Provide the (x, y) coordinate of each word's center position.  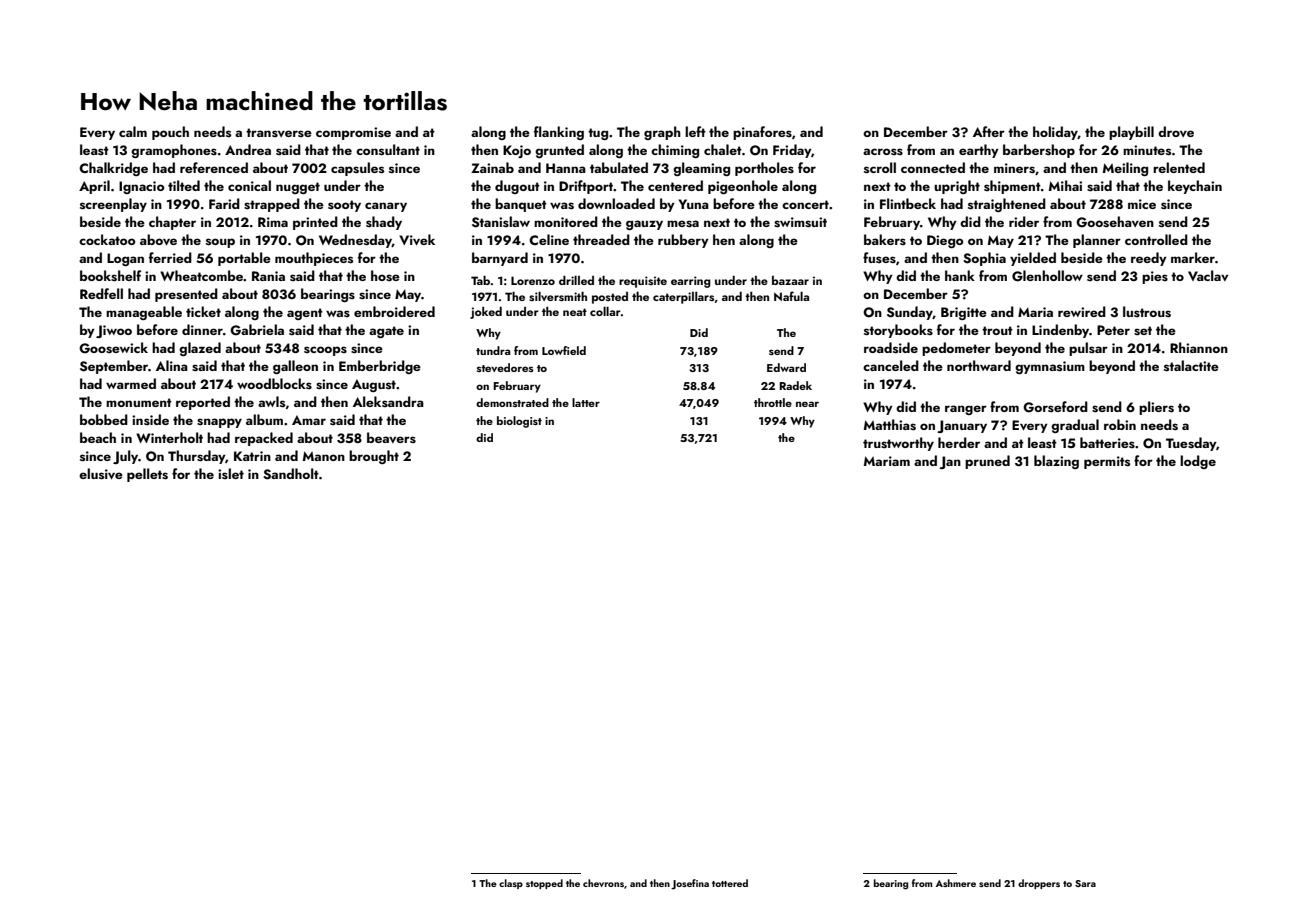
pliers (1156, 408)
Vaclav (1208, 275)
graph (662, 133)
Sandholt (291, 474)
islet (231, 473)
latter (586, 402)
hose (385, 275)
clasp (511, 884)
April (94, 187)
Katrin (252, 456)
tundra (493, 350)
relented (1179, 167)
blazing (1056, 462)
